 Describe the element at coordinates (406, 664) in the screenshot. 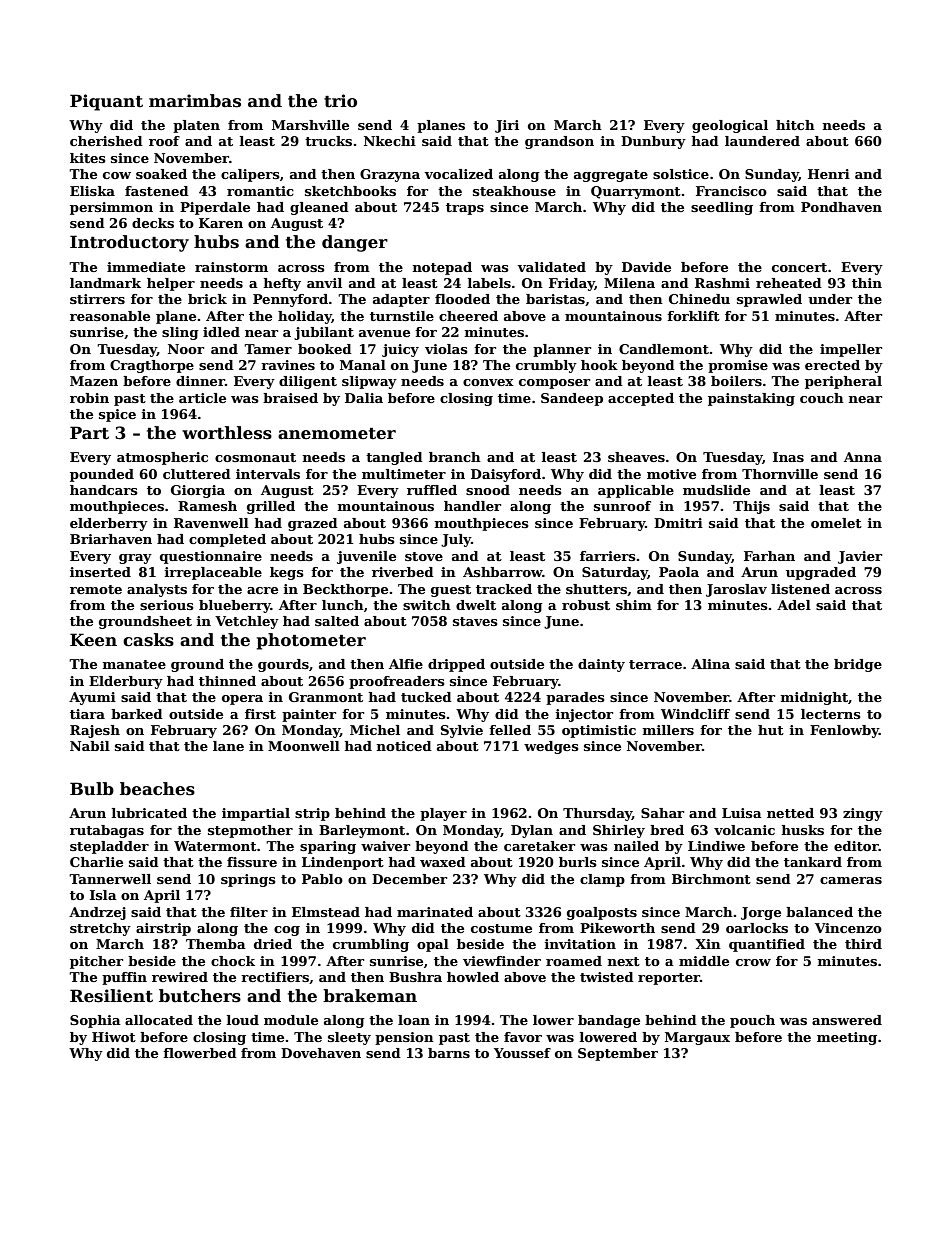

I see `Alfie` at that location.
